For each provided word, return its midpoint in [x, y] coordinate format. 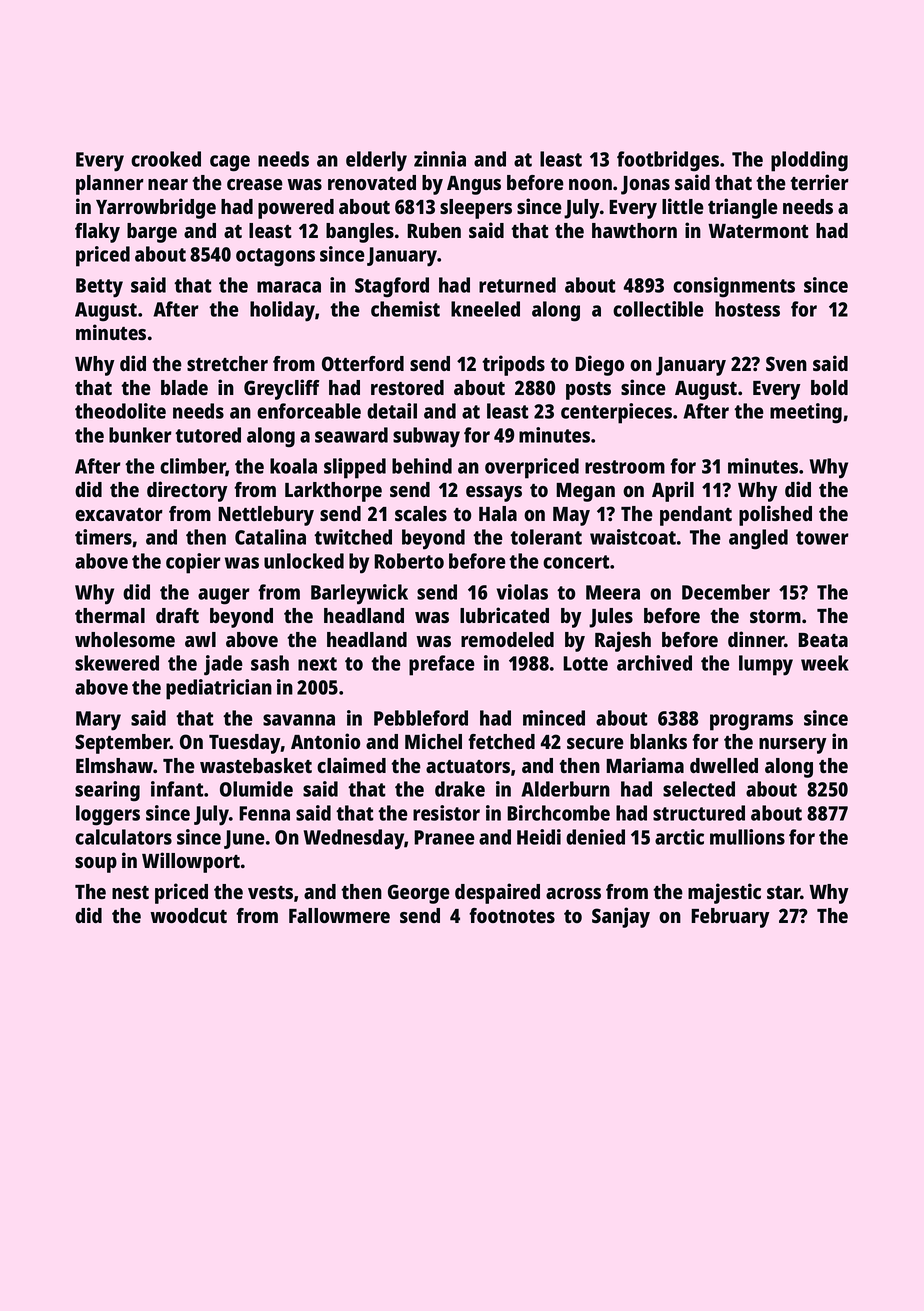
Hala [498, 513]
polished [775, 515]
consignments [734, 287]
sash [270, 663]
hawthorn [634, 230]
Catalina [270, 537]
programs [751, 722]
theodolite [120, 411]
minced [554, 718]
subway [426, 437]
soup [96, 865]
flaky [97, 233]
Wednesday [354, 839]
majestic [724, 893]
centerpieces [616, 413]
